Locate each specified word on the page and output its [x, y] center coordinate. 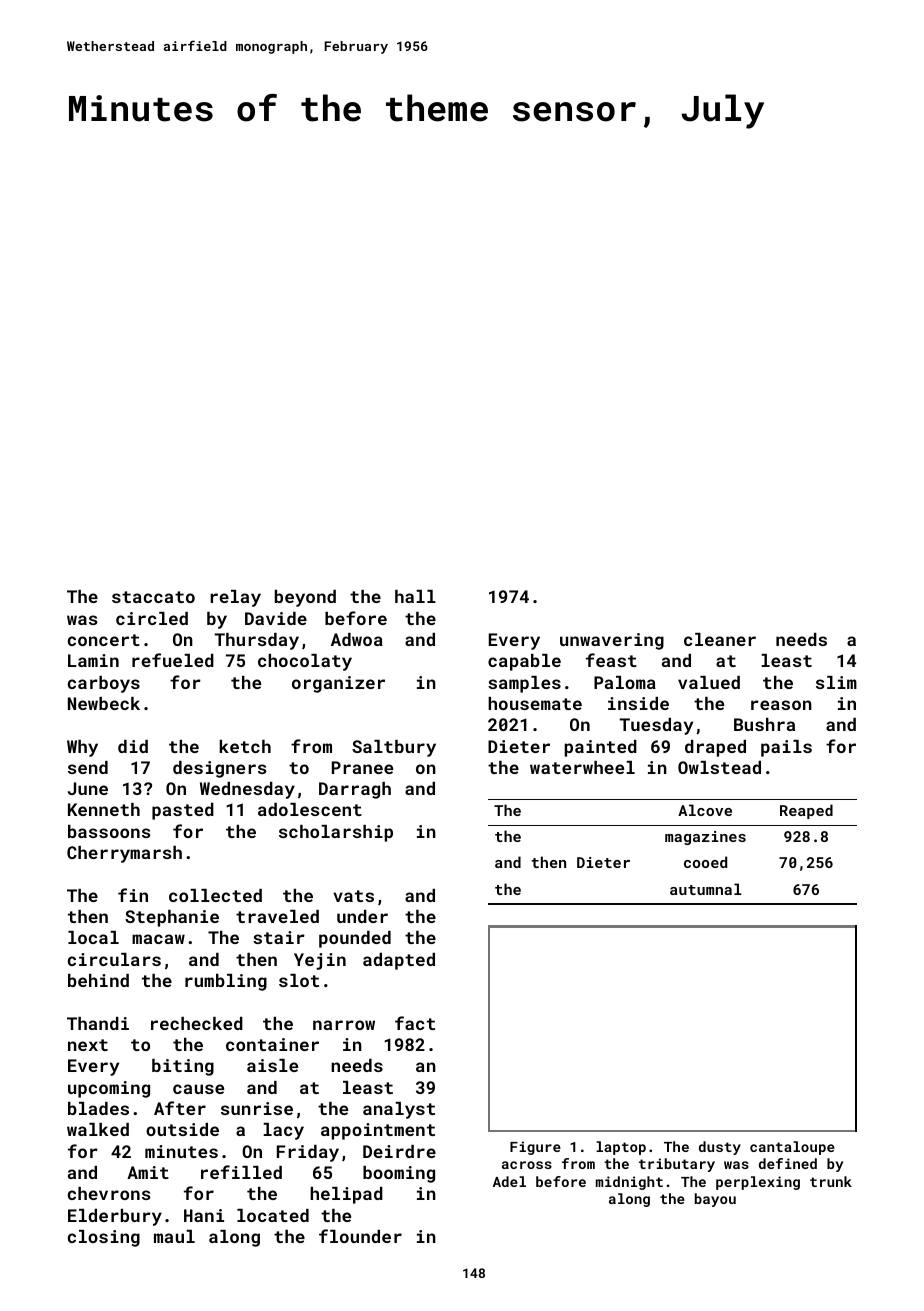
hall [415, 596]
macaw [158, 939]
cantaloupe [792, 1148]
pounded [355, 939]
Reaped [806, 811]
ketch [245, 746]
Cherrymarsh [124, 854]
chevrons [109, 1193]
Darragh [355, 790]
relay [235, 598]
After [180, 1108]
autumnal [705, 889]
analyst [399, 1110]
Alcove [705, 810]
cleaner [720, 639]
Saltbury [394, 748]
